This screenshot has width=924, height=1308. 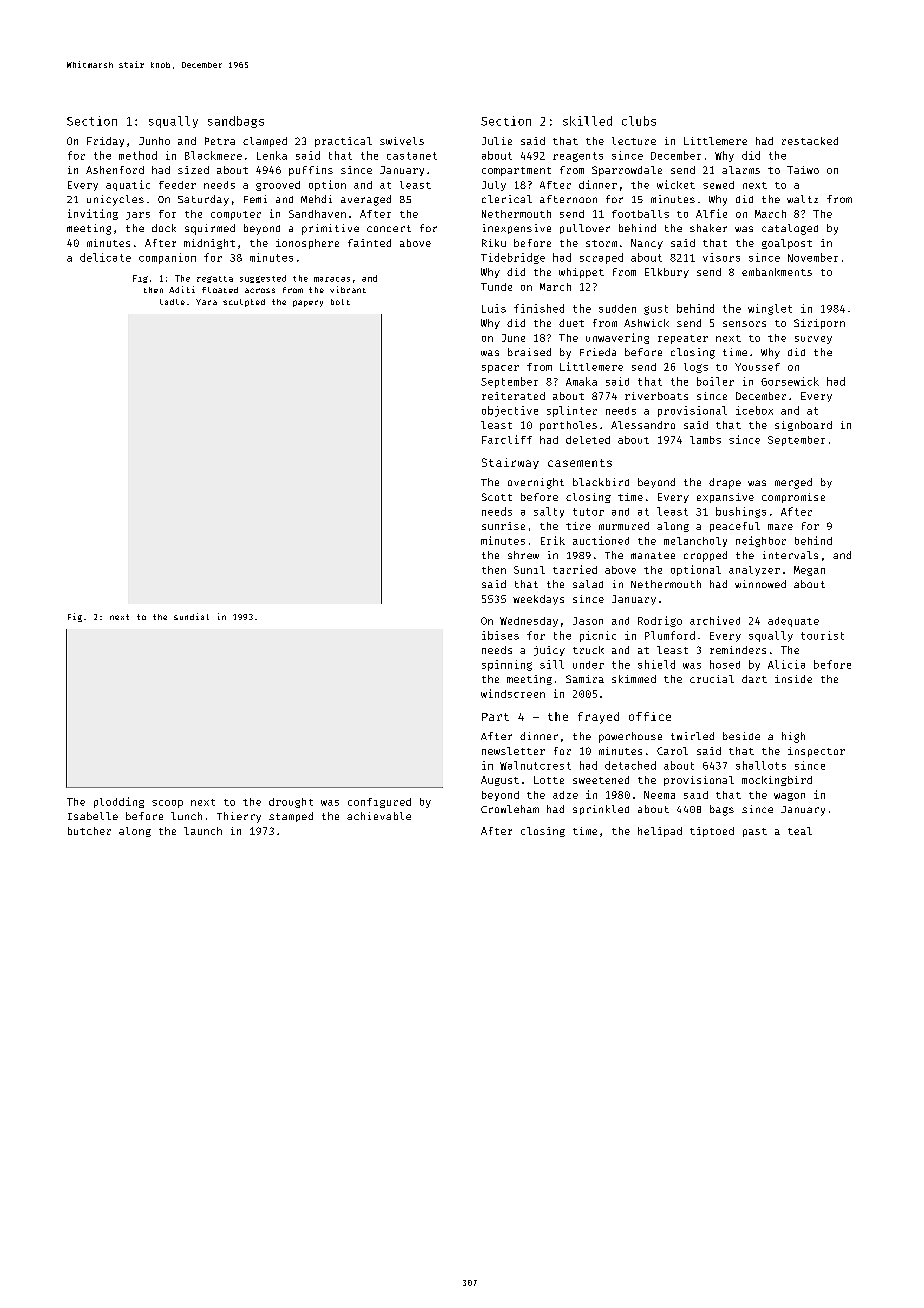 What do you see at coordinates (513, 338) in the screenshot?
I see `June` at bounding box center [513, 338].
